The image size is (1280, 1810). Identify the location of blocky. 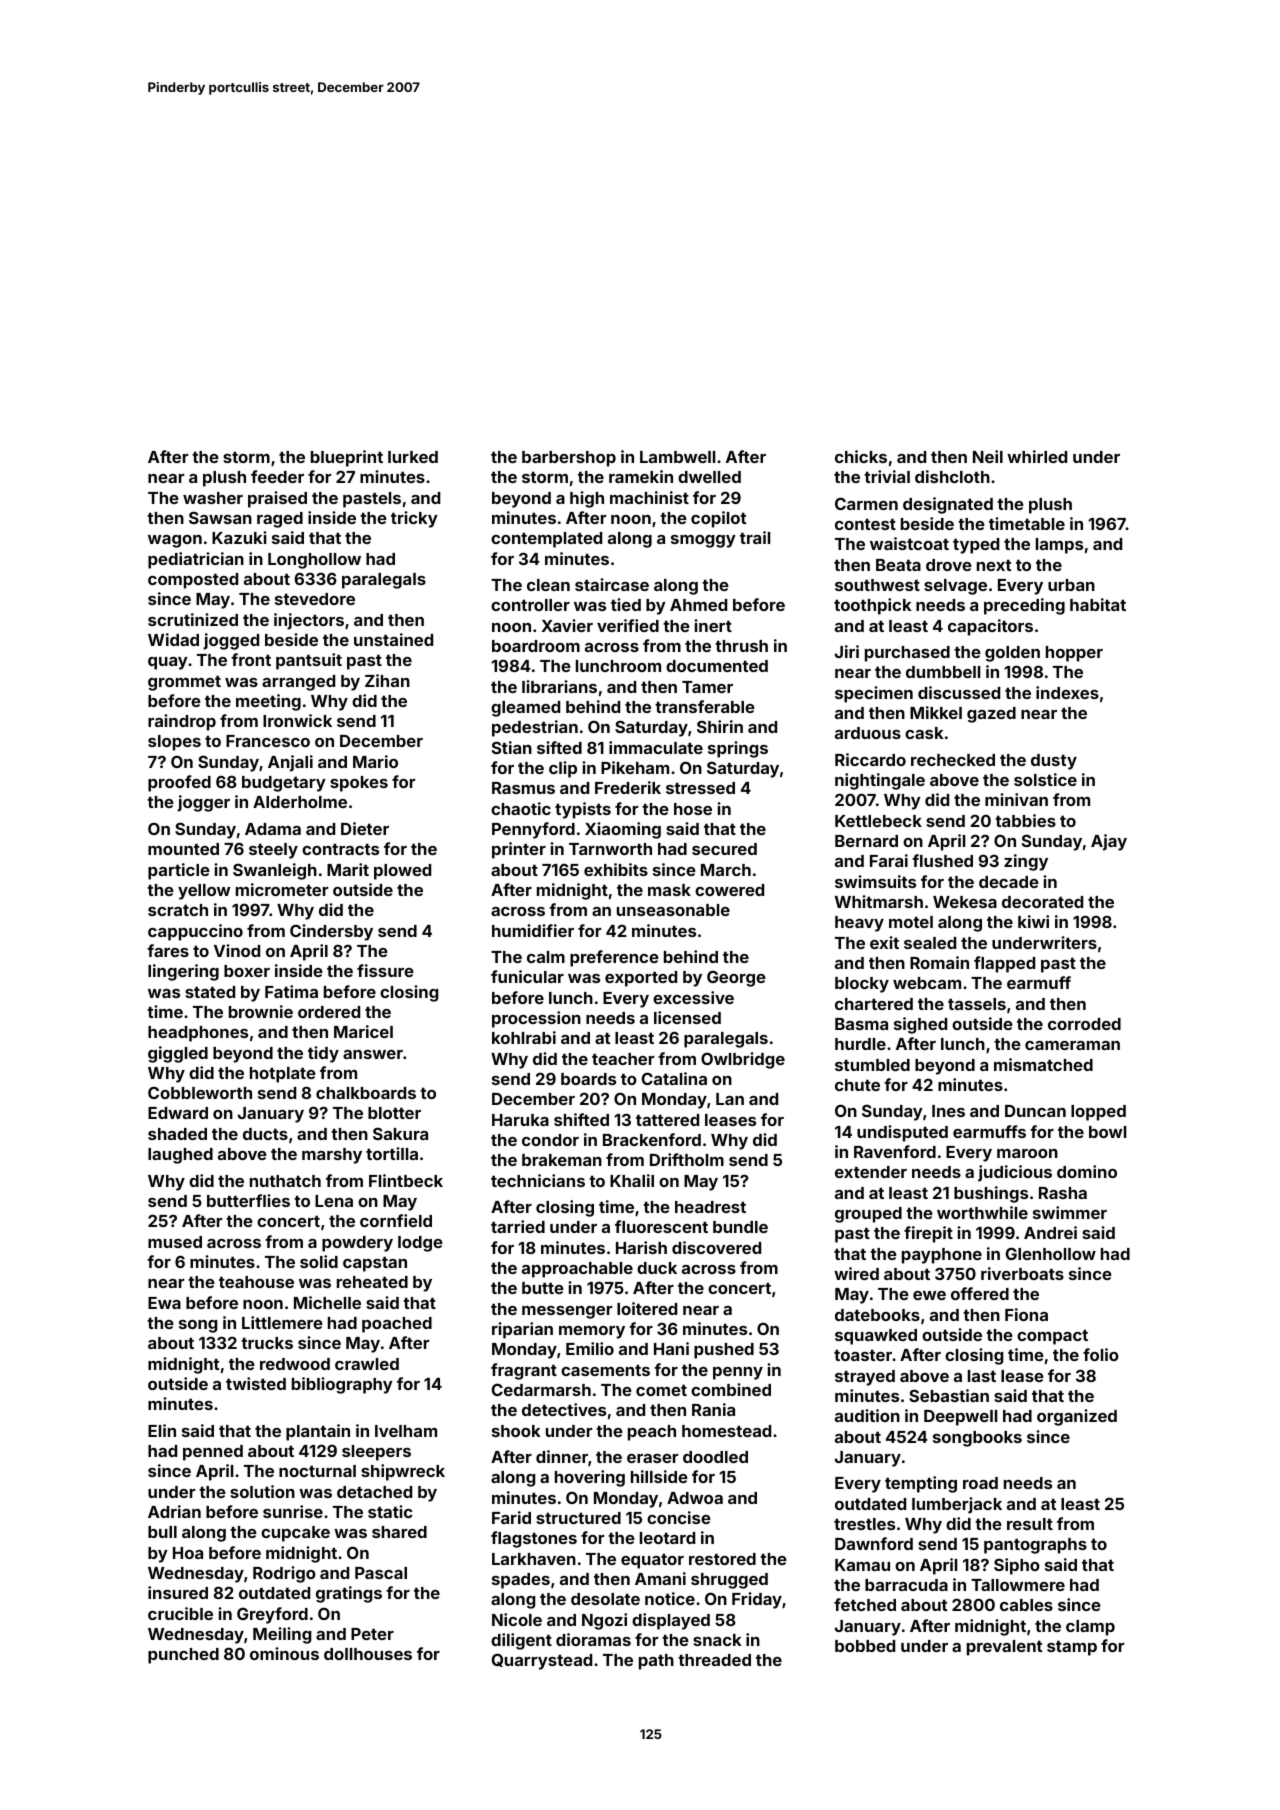
(862, 985).
